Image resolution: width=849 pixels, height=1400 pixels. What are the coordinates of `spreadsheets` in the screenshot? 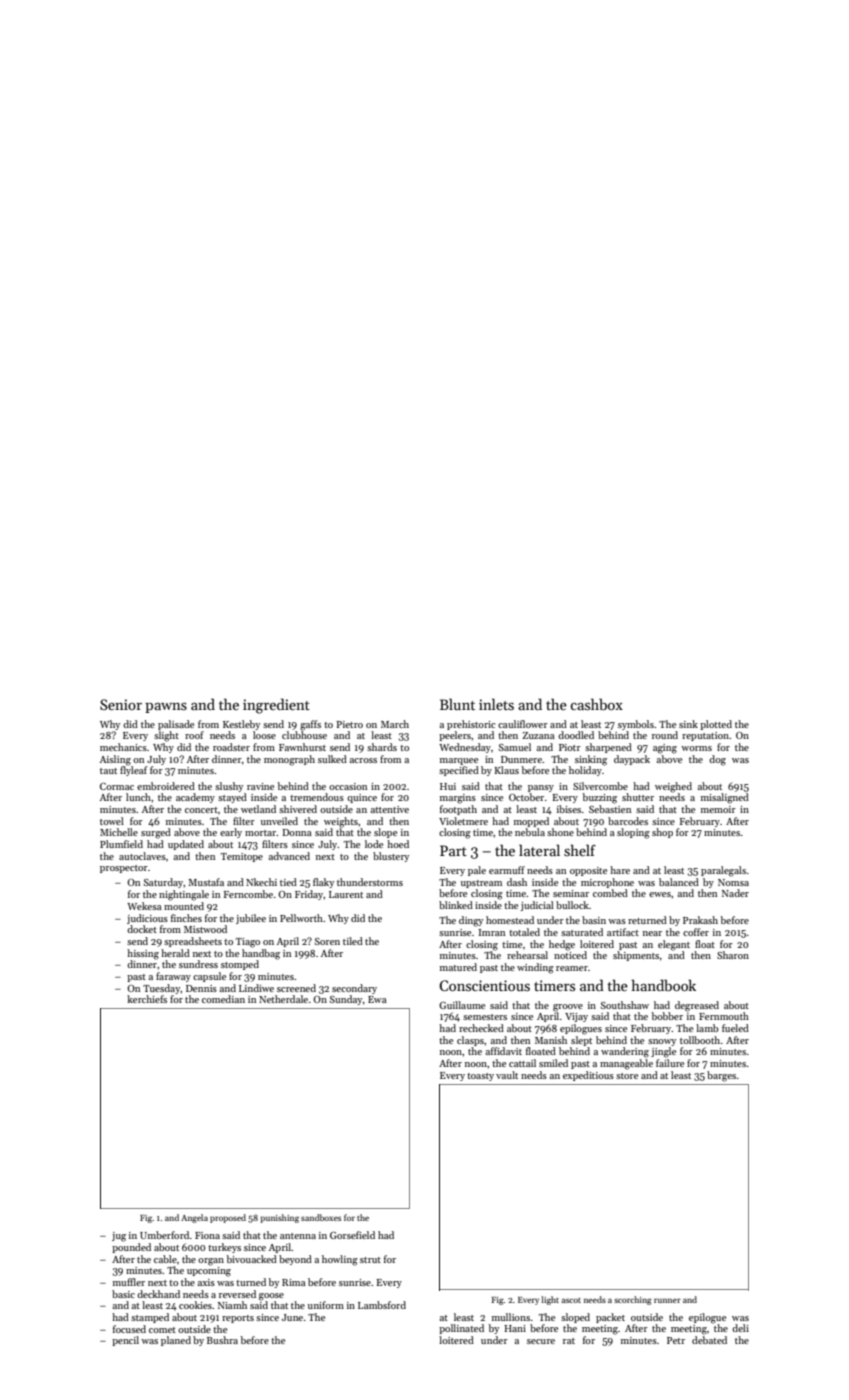 It's located at (193, 942).
